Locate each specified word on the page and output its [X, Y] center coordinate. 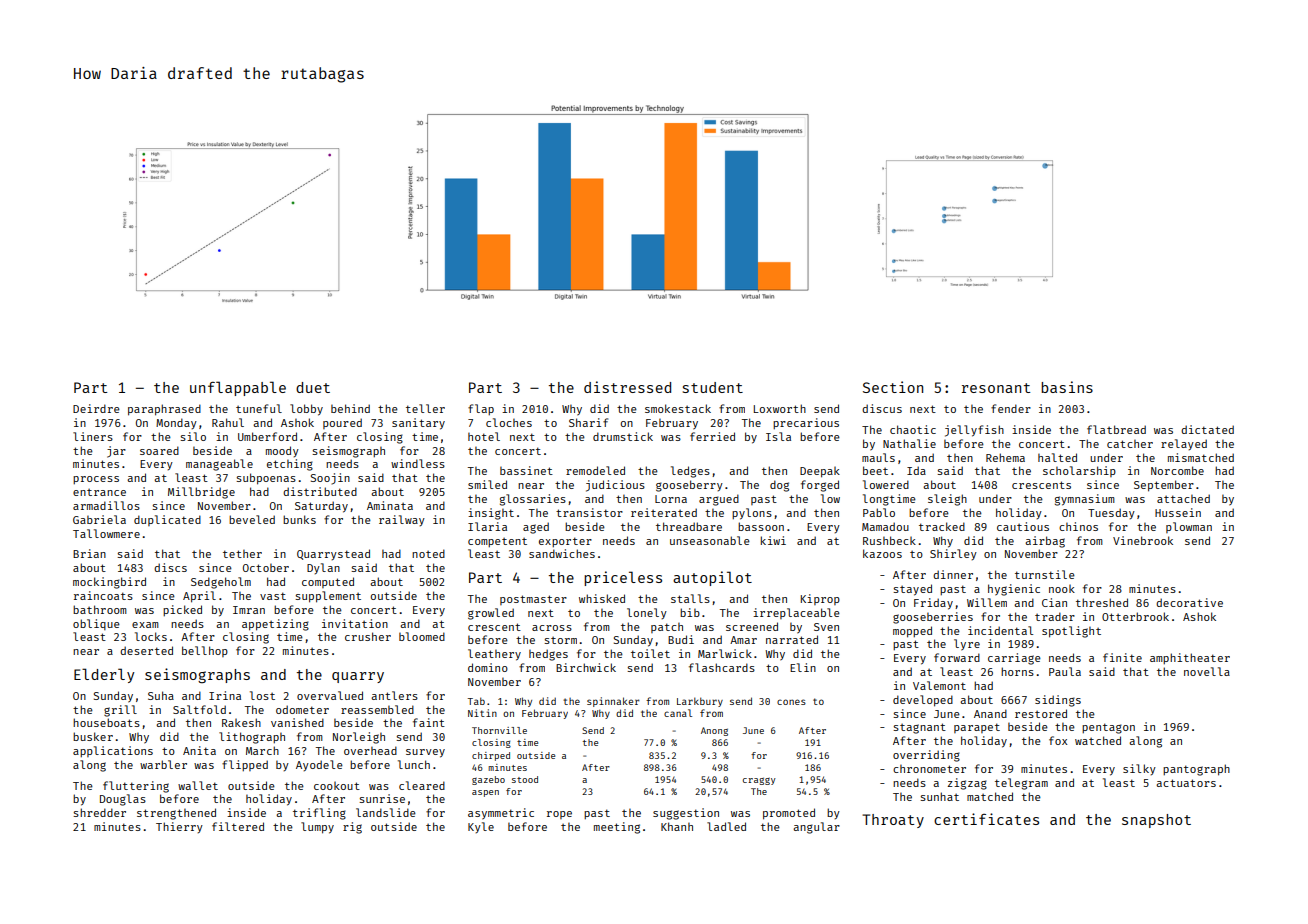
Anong [714, 731]
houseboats [106, 722]
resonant [996, 388]
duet [313, 387]
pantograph [1196, 770]
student [713, 387]
